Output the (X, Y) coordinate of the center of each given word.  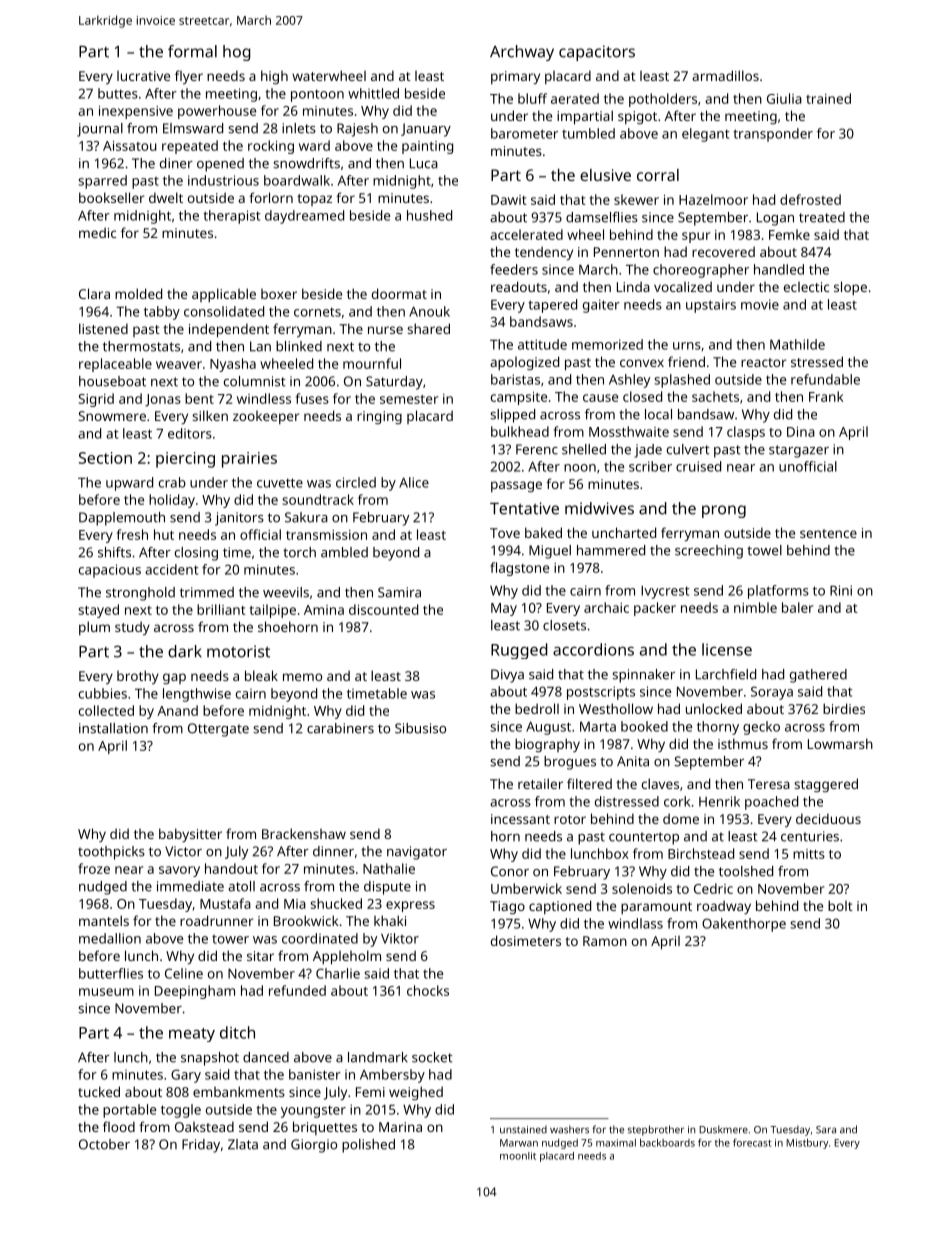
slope (850, 288)
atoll (241, 886)
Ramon (605, 941)
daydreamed (304, 217)
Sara (826, 1130)
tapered (552, 306)
